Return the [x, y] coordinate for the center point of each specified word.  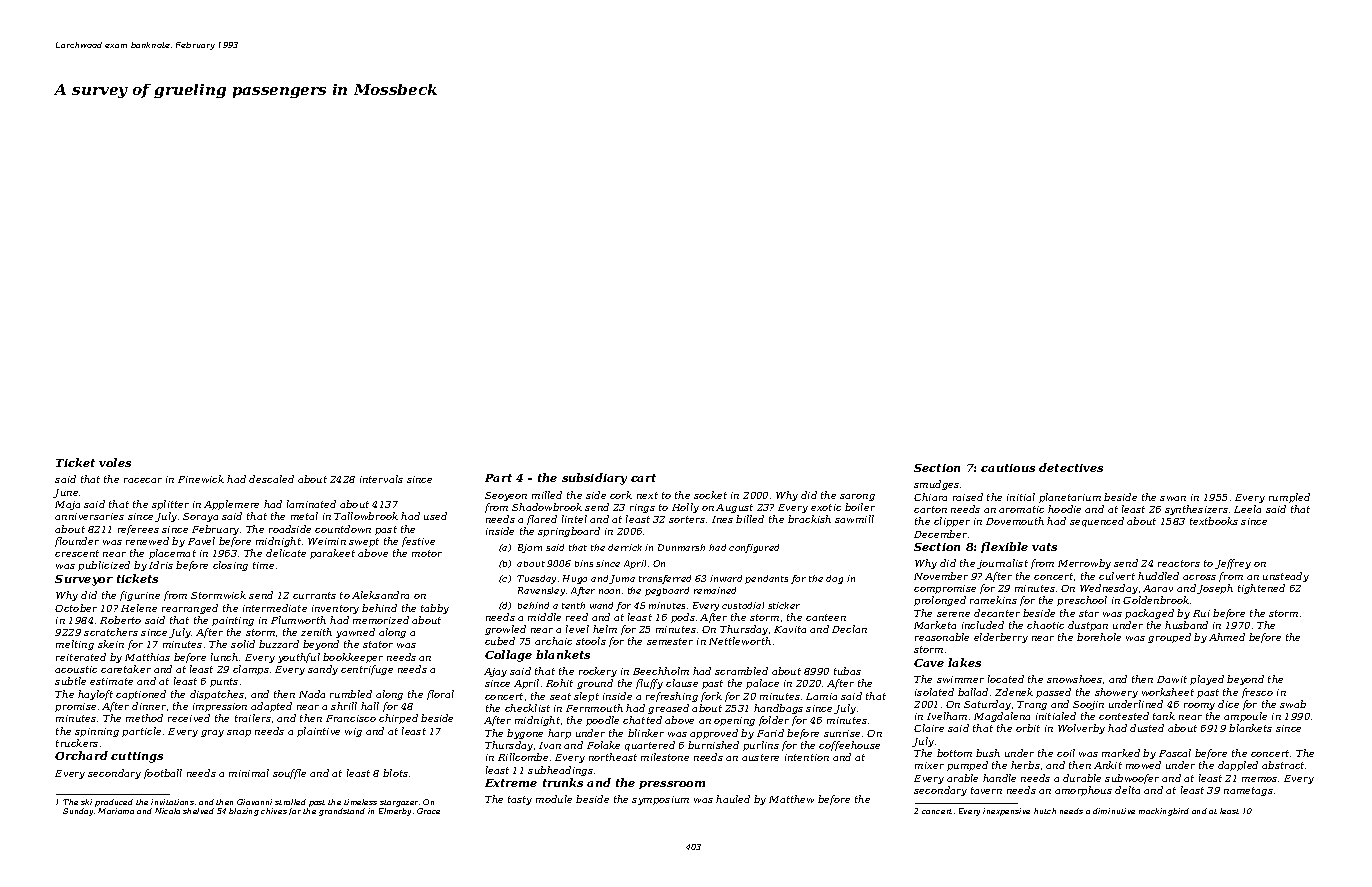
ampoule [1245, 717]
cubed [500, 641]
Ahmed [1227, 637]
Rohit [559, 683]
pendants [766, 579]
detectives [1071, 467]
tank [1164, 716]
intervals [381, 479]
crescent [77, 553]
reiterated [81, 657]
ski [86, 802]
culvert [1117, 576]
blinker [646, 733]
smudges [936, 485]
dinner [149, 706]
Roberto [120, 620]
